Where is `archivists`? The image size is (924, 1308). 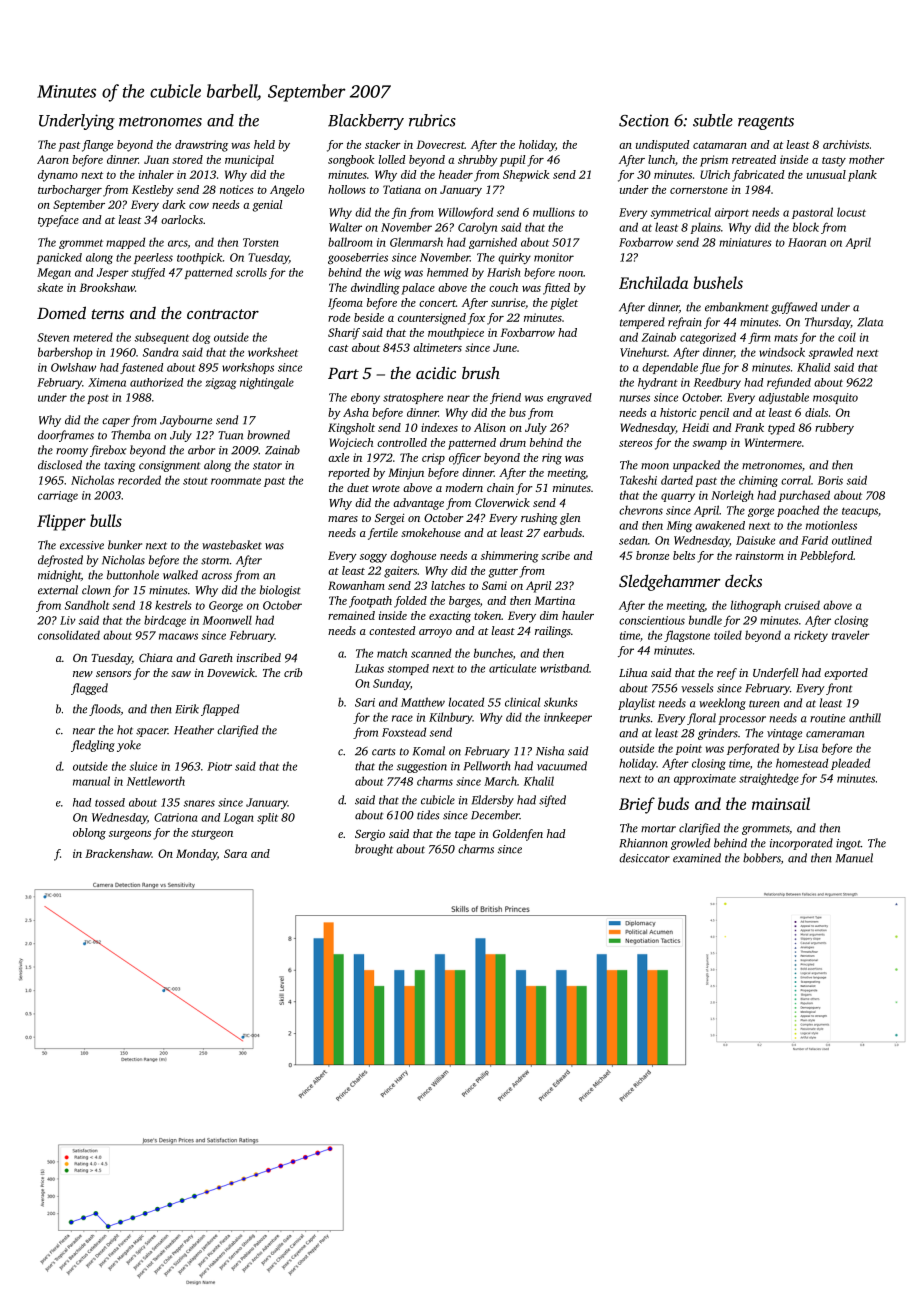
archivists is located at coordinates (846, 144).
